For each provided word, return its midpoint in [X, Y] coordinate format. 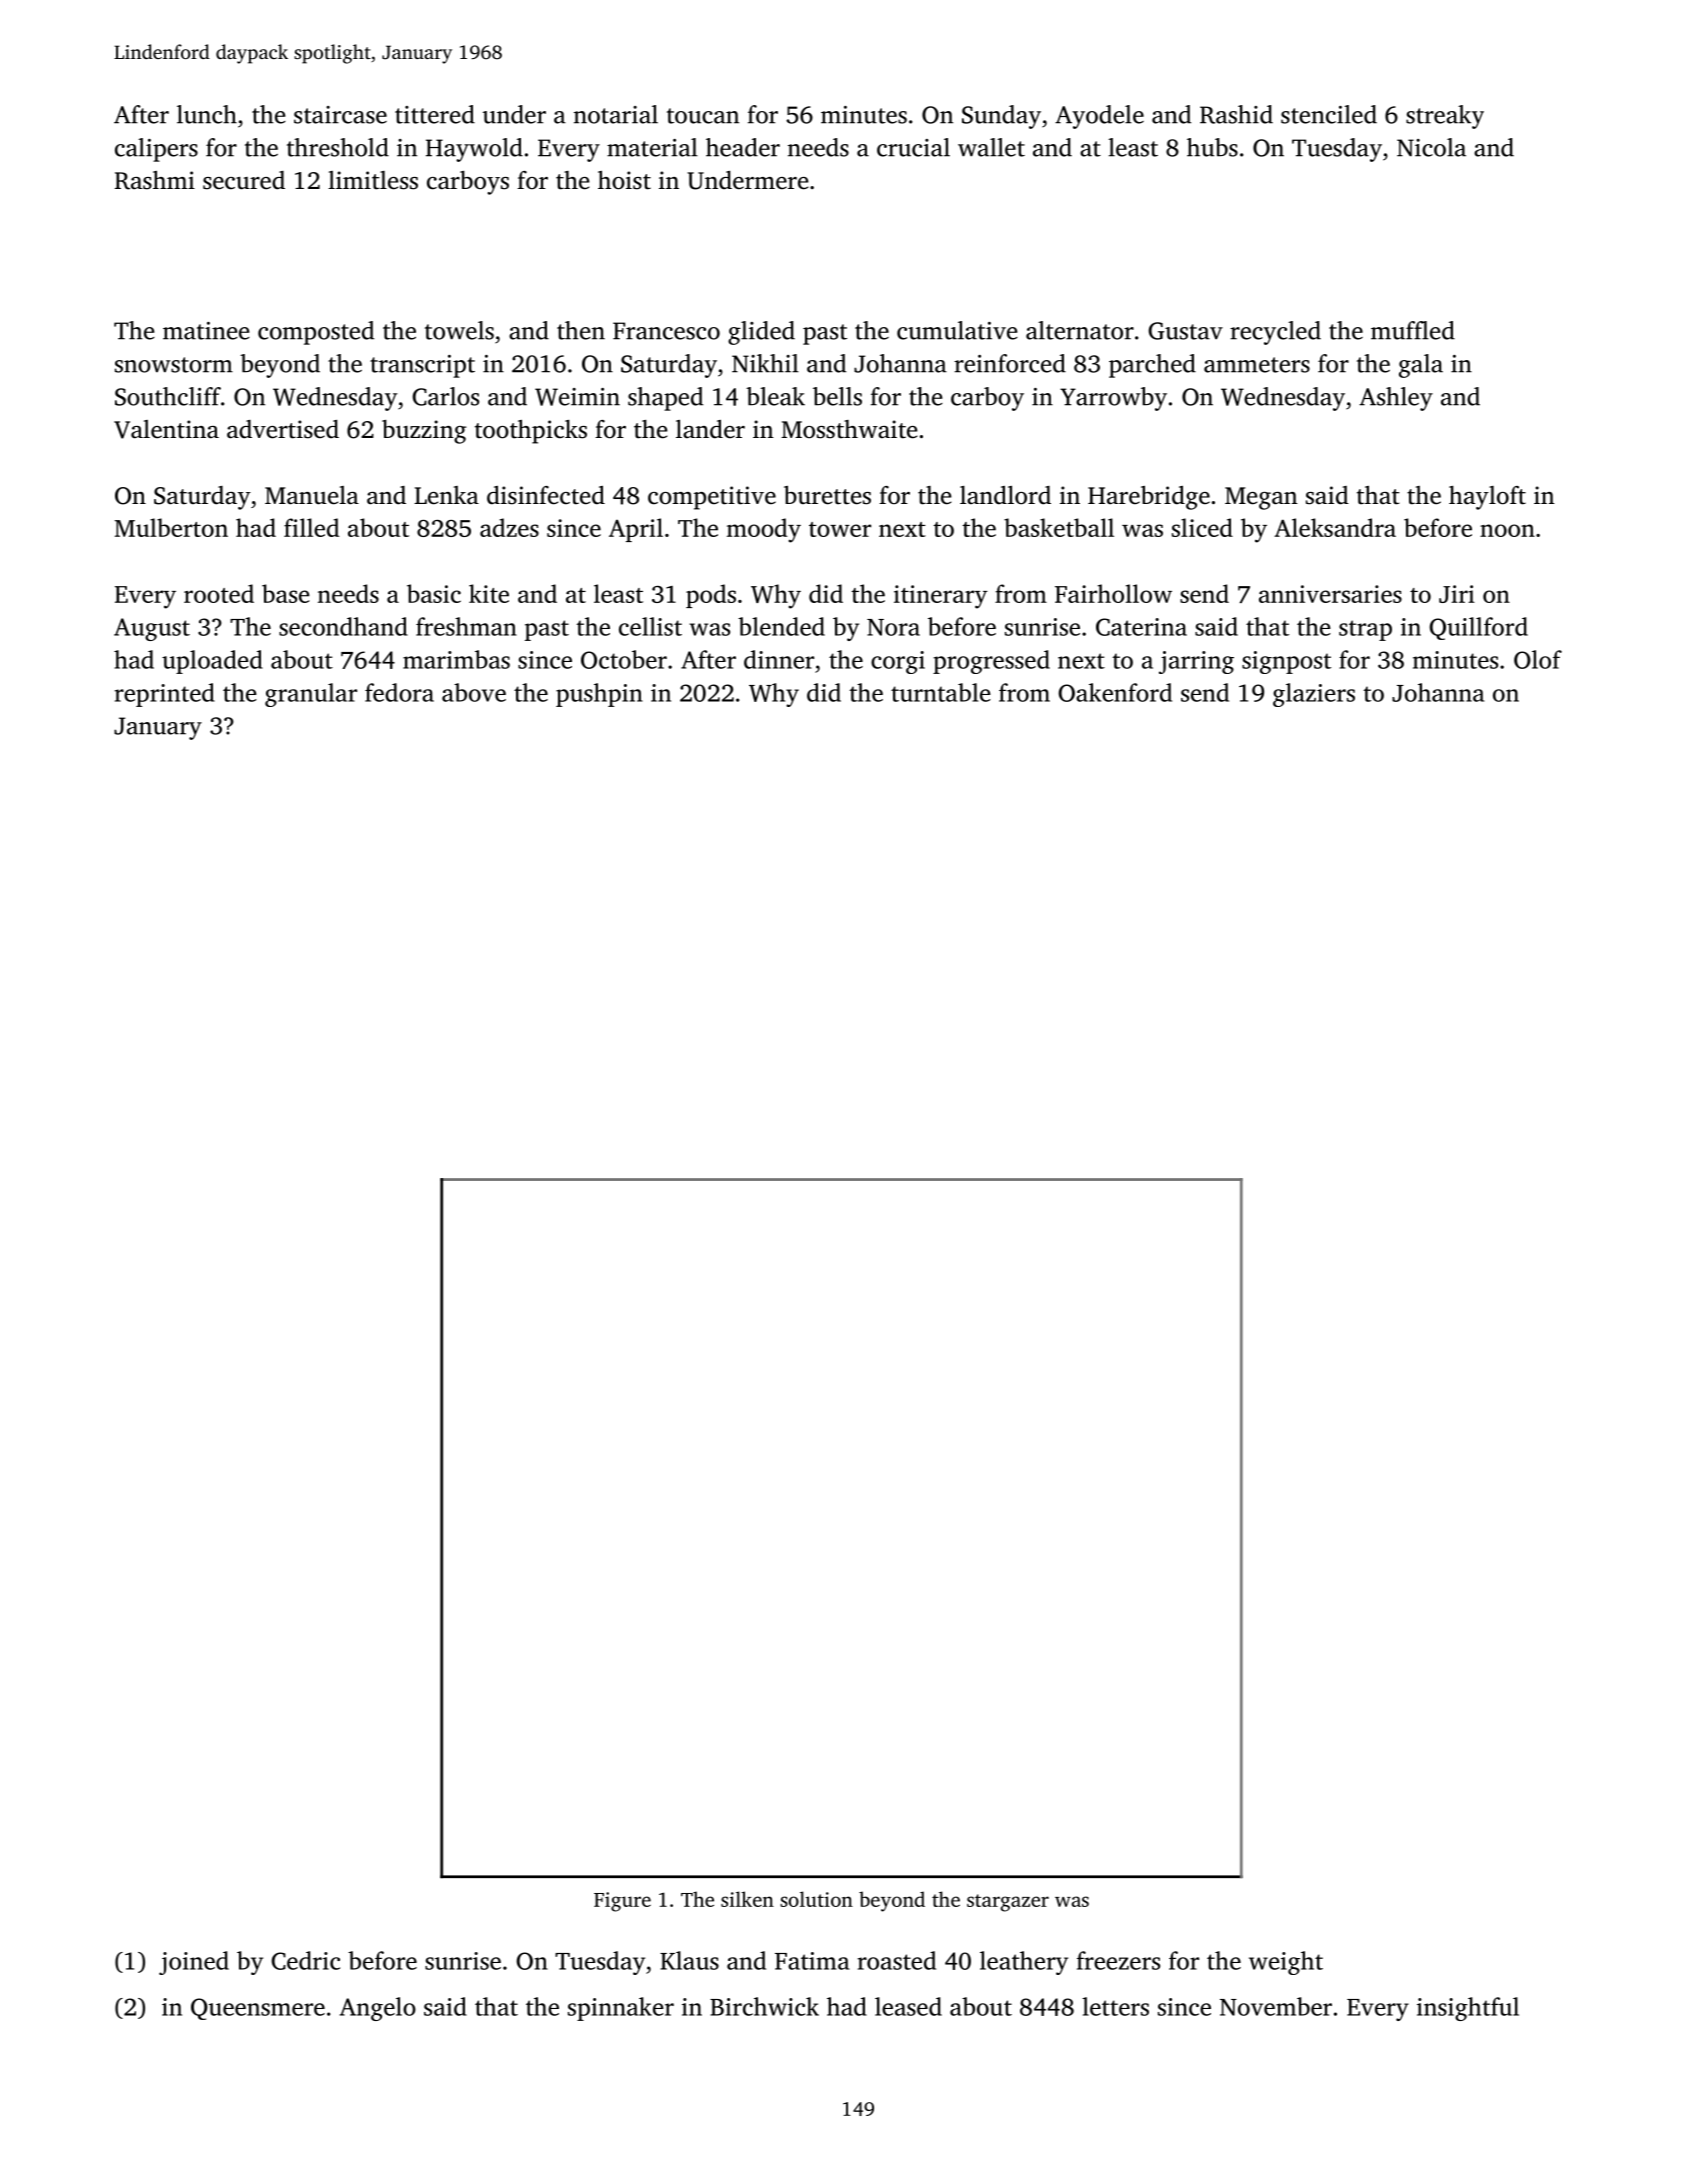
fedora [399, 692]
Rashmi [155, 180]
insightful [1468, 2009]
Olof [1538, 659]
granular [311, 695]
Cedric [305, 1960]
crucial [913, 147]
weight [1286, 1963]
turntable [941, 692]
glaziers [1314, 695]
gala [1421, 366]
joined [194, 1963]
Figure [622, 1902]
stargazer [1008, 1903]
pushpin [599, 695]
